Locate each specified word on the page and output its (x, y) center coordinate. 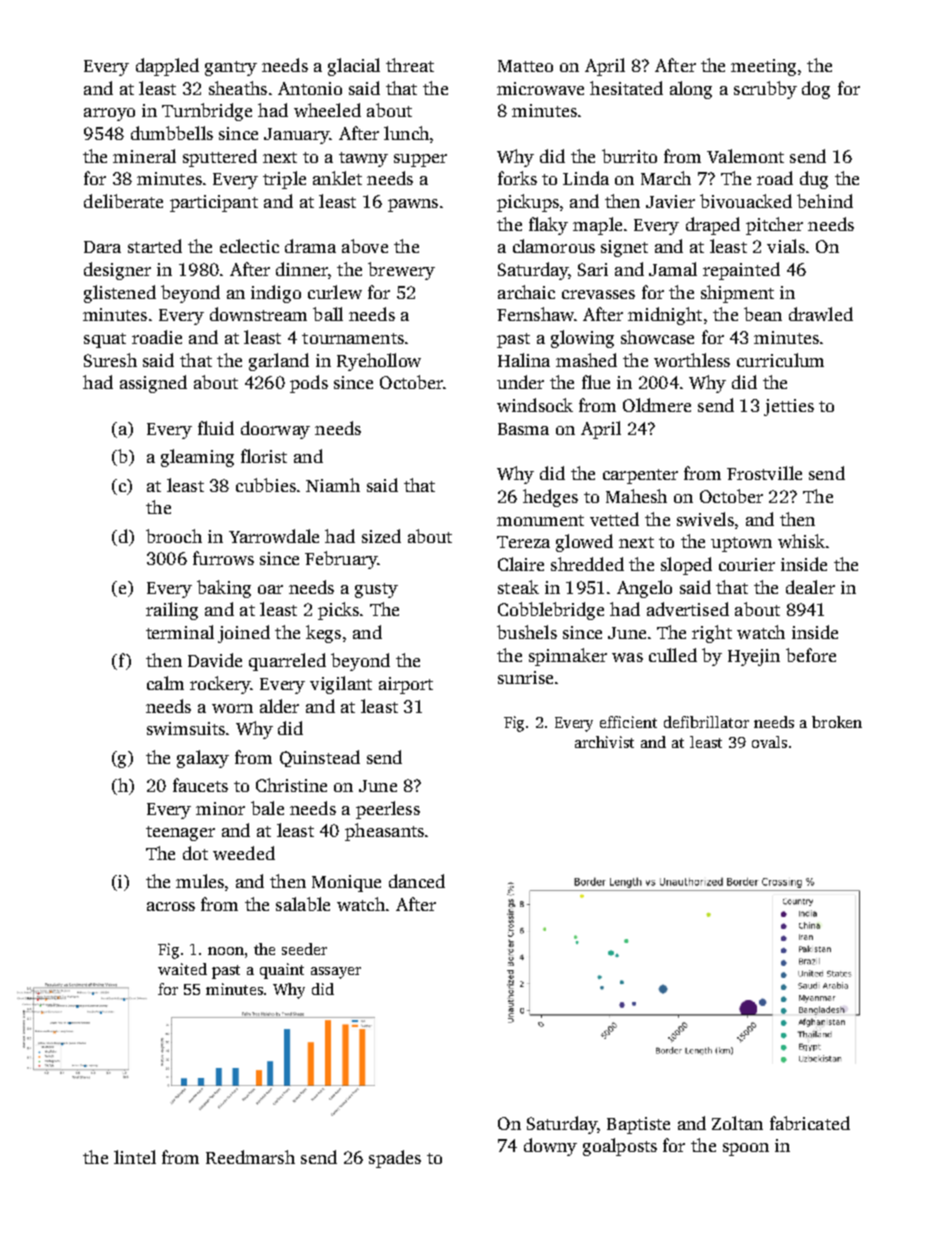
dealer (810, 587)
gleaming (197, 458)
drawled (821, 314)
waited (182, 969)
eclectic (249, 246)
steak (518, 587)
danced (417, 881)
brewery (401, 271)
